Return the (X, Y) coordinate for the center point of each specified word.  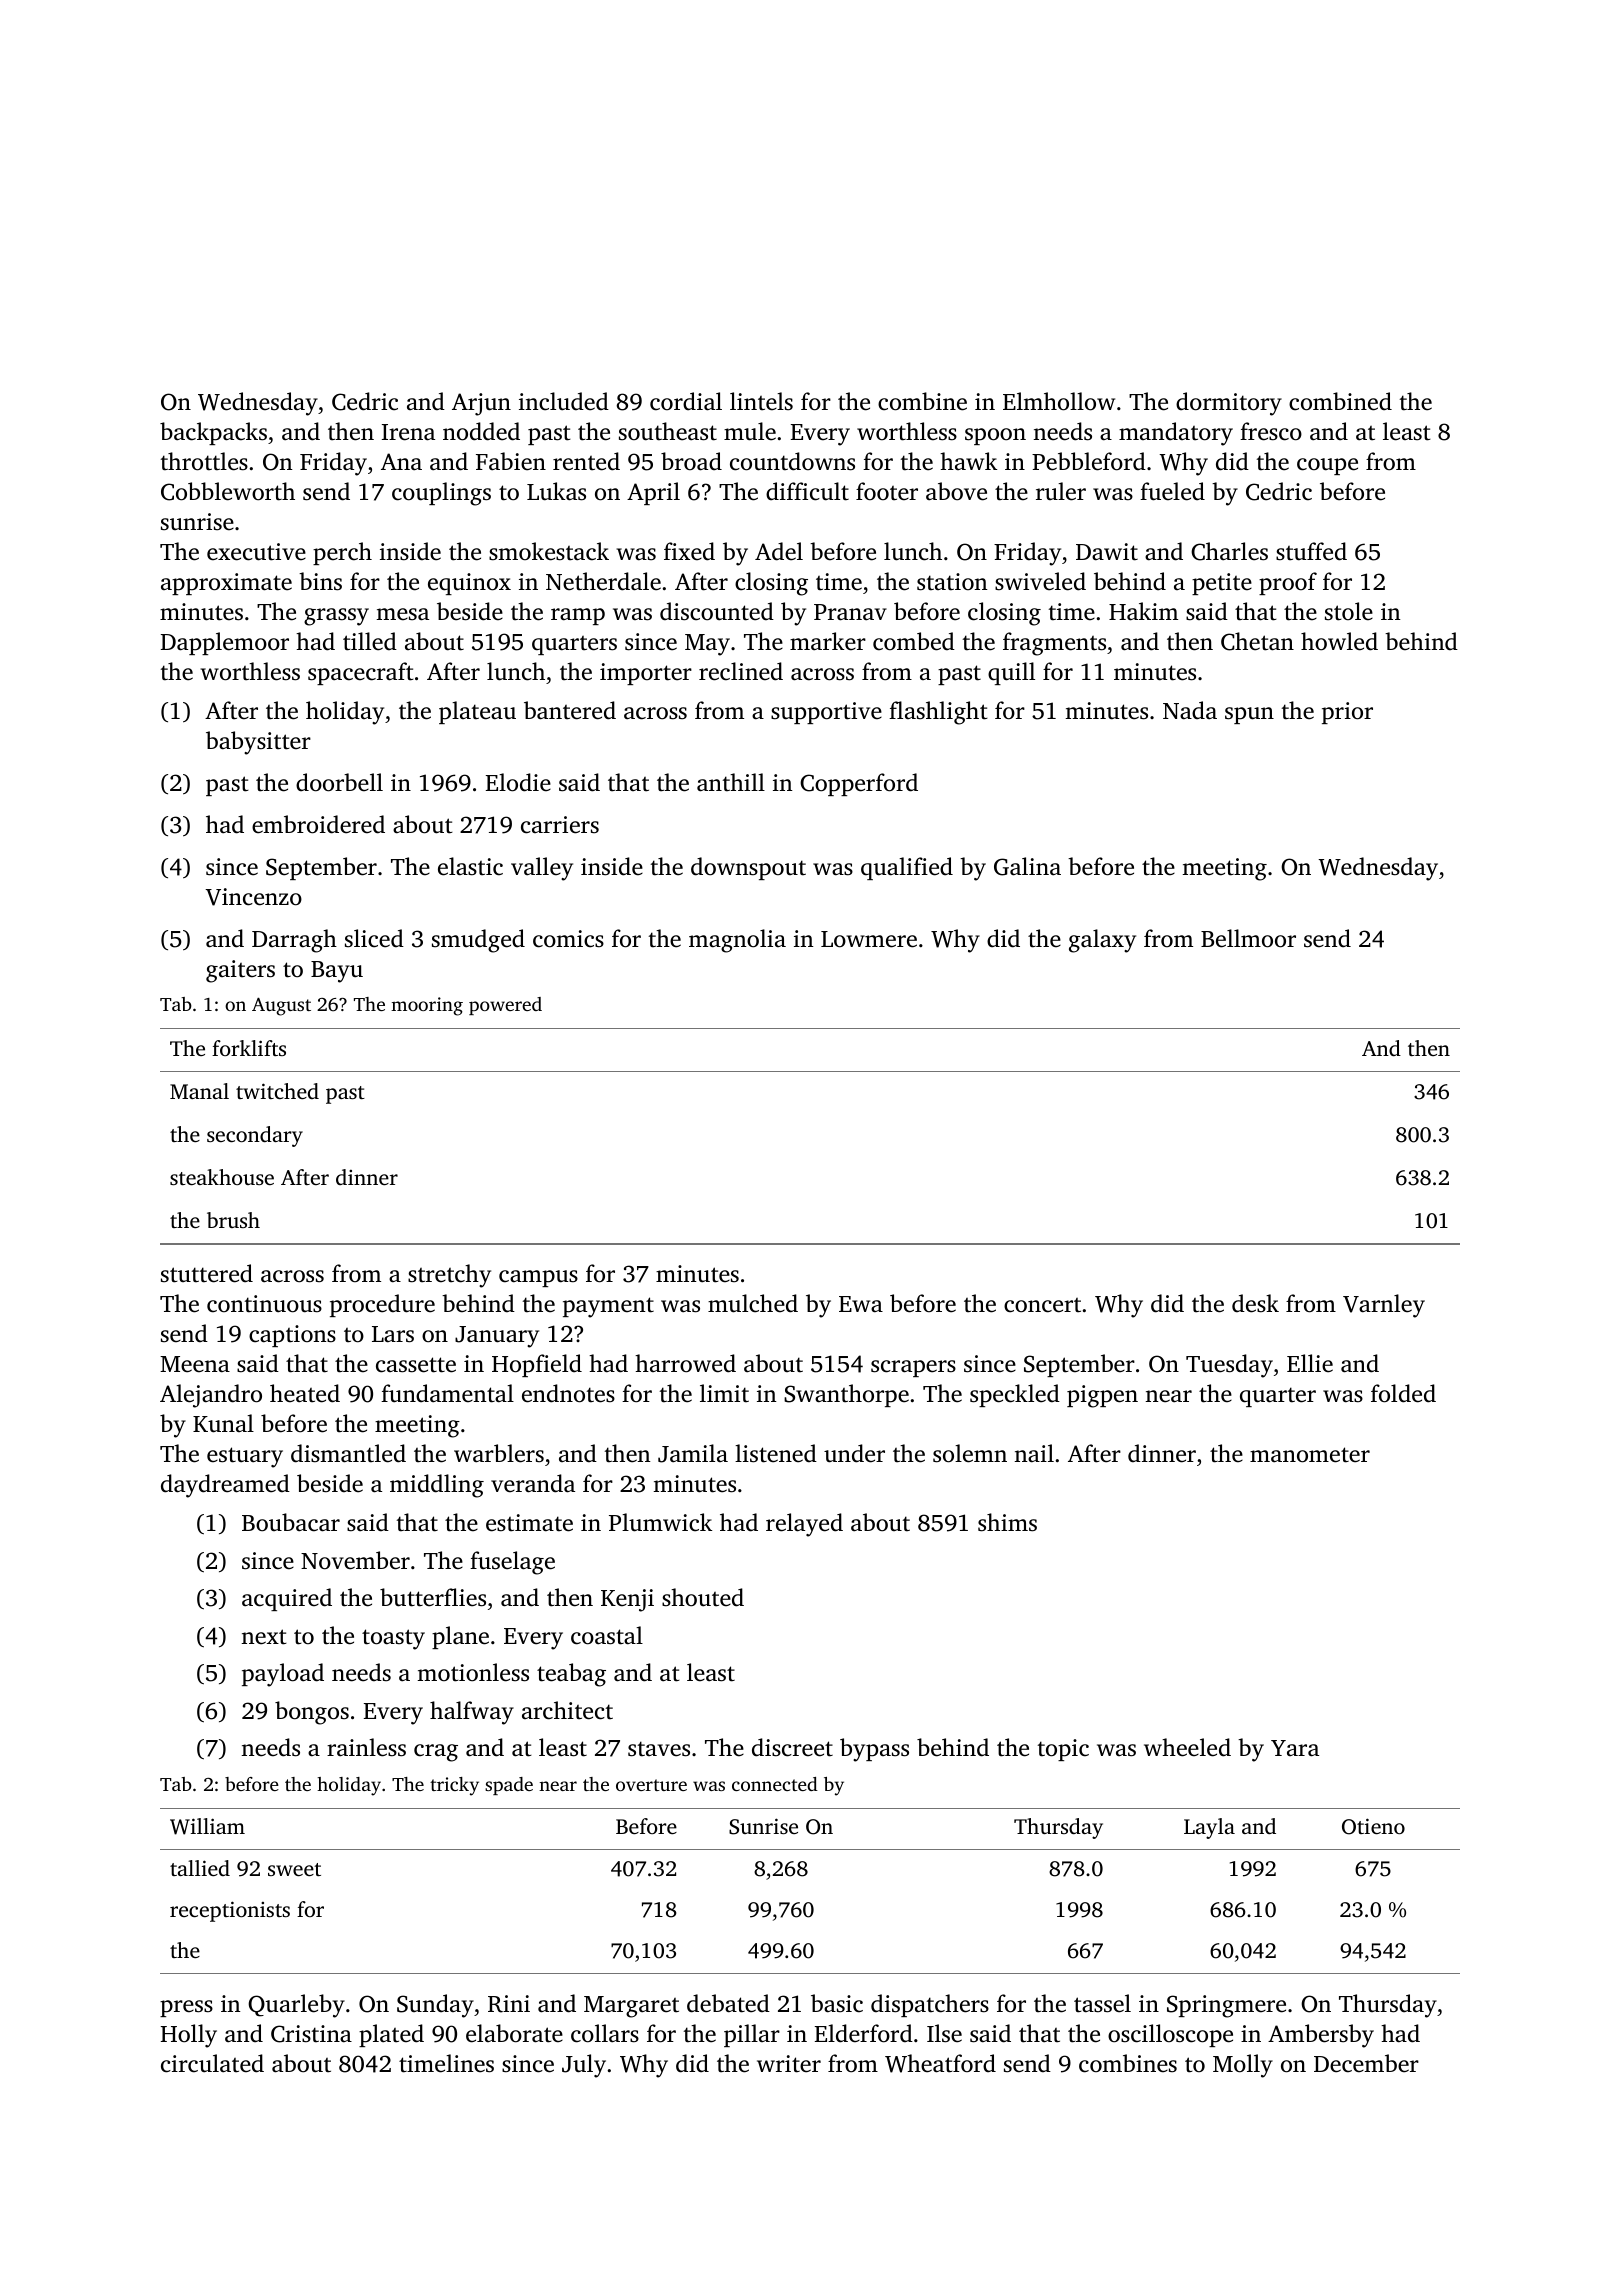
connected (775, 1784)
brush (233, 1220)
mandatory (1176, 434)
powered (505, 1006)
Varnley (1384, 1306)
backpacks (213, 433)
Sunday (435, 2006)
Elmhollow (1059, 401)
